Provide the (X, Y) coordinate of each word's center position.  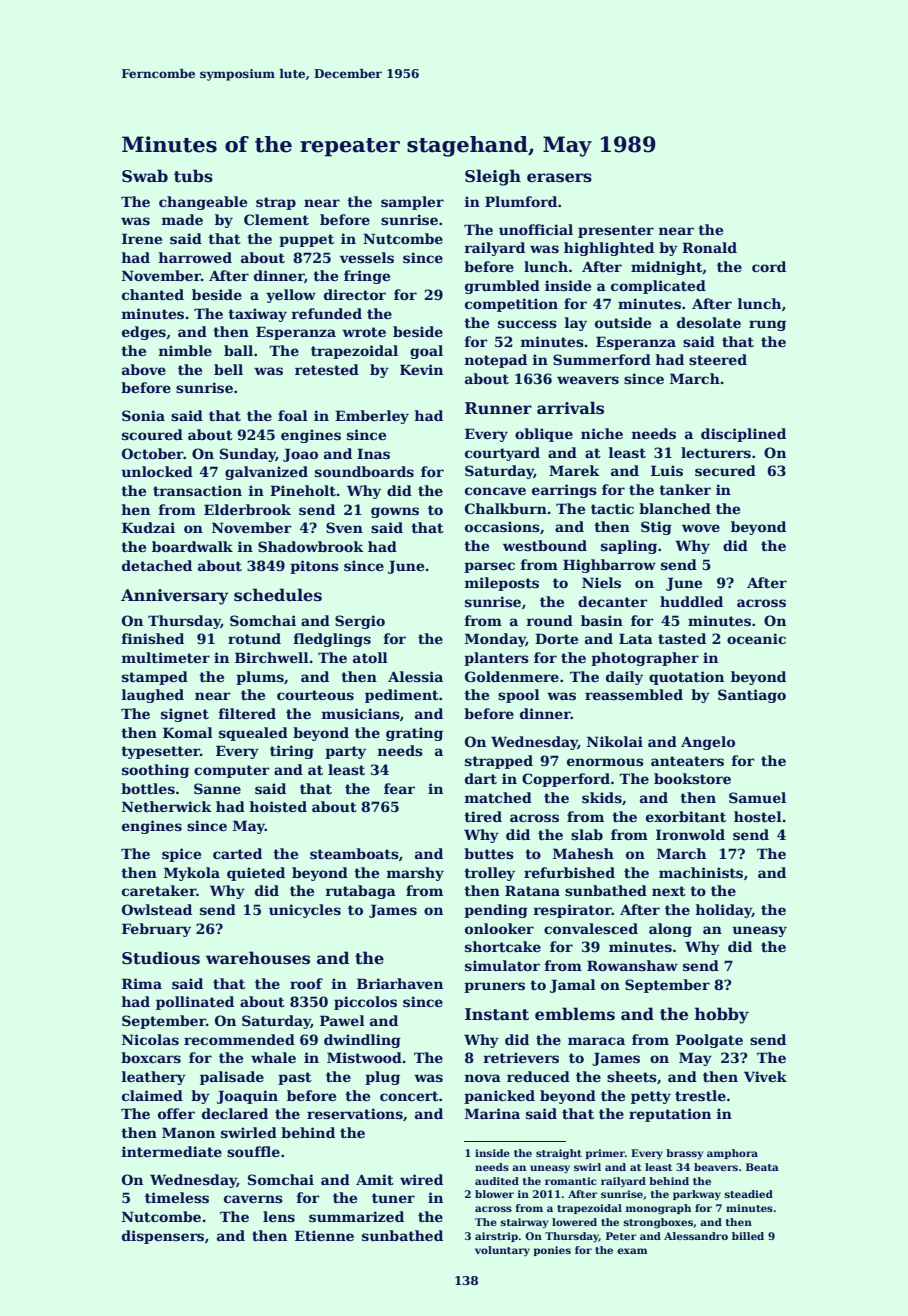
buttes (489, 853)
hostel (758, 816)
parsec (489, 567)
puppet (306, 240)
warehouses (258, 958)
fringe (367, 277)
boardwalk (192, 546)
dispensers (163, 1237)
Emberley (372, 417)
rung (767, 325)
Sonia (143, 415)
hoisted (278, 806)
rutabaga (360, 892)
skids (602, 797)
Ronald (709, 247)
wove (701, 528)
